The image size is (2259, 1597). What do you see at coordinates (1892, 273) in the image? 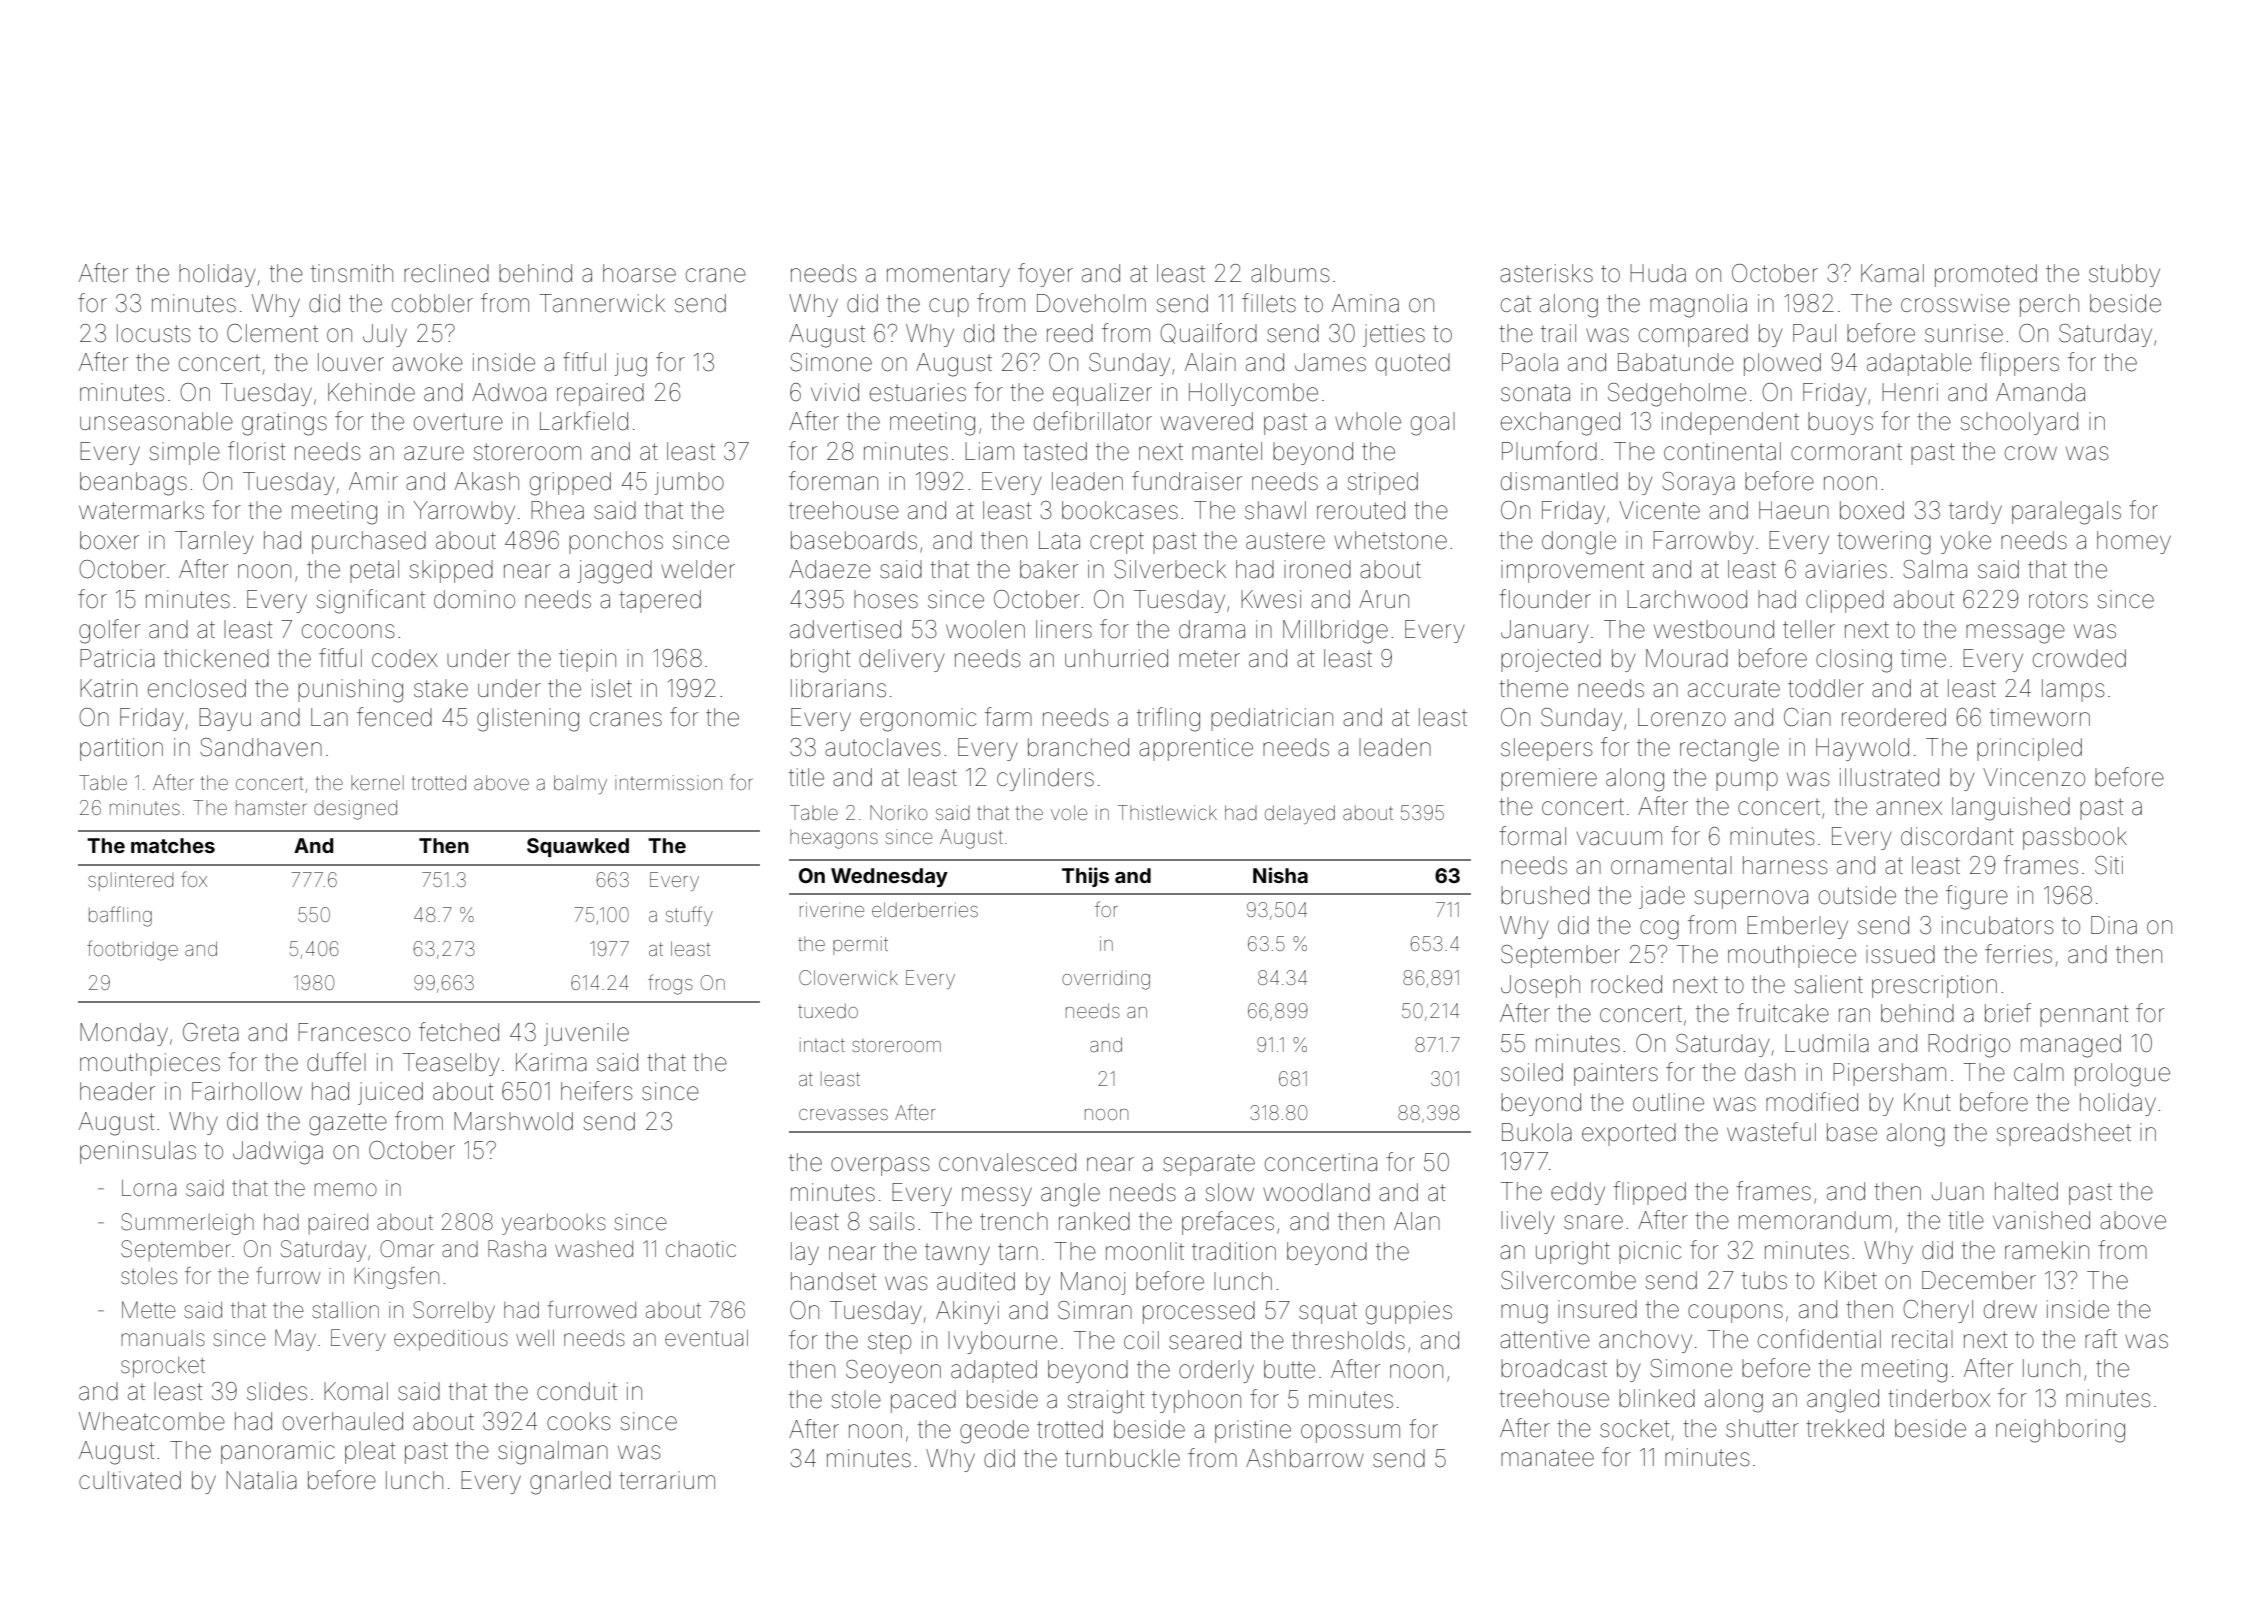
I see `Kamal` at bounding box center [1892, 273].
